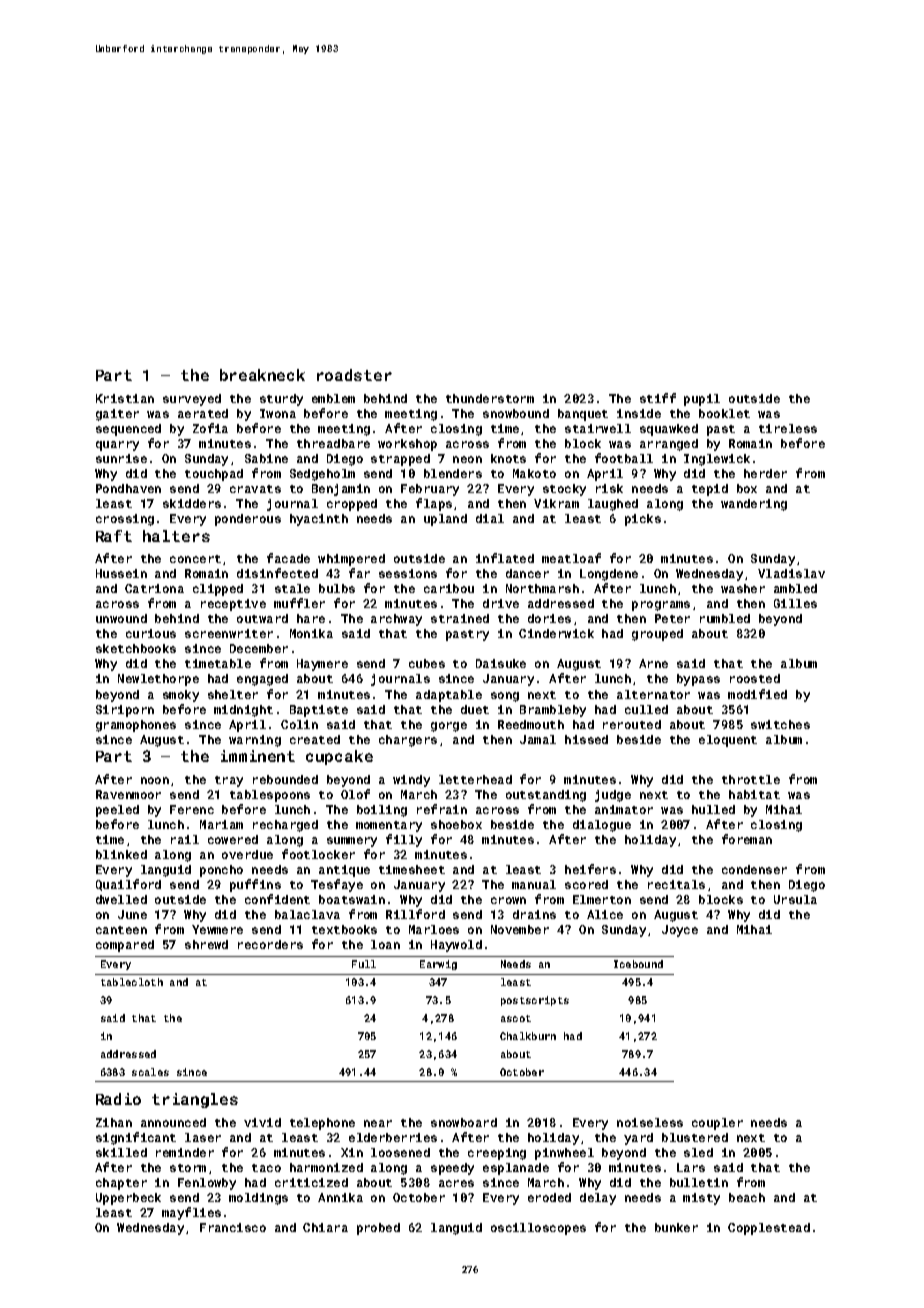 This screenshot has height=1308, width=924. Describe the element at coordinates (609, 575) in the screenshot. I see `Longdene` at that location.
